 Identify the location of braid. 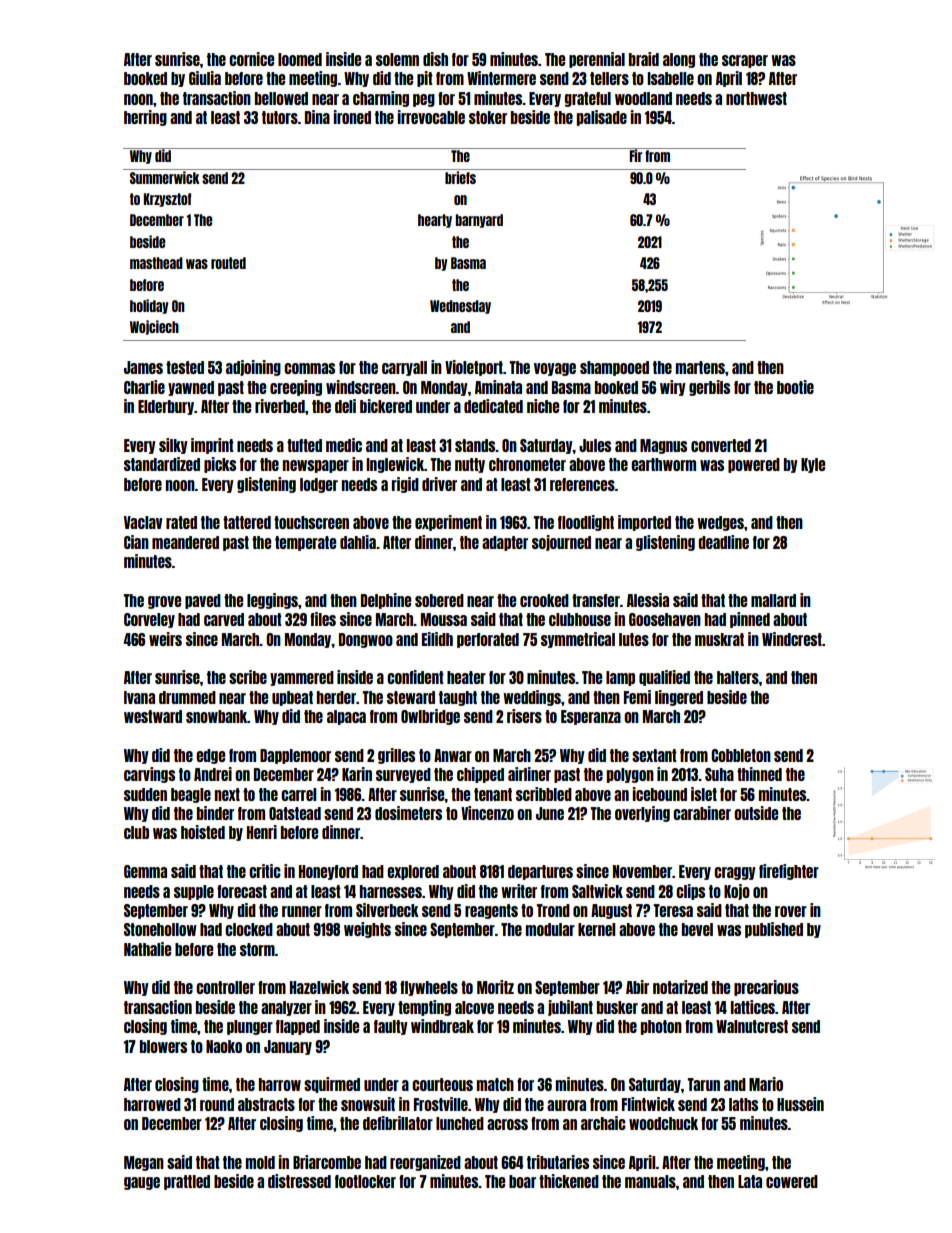
(644, 59).
